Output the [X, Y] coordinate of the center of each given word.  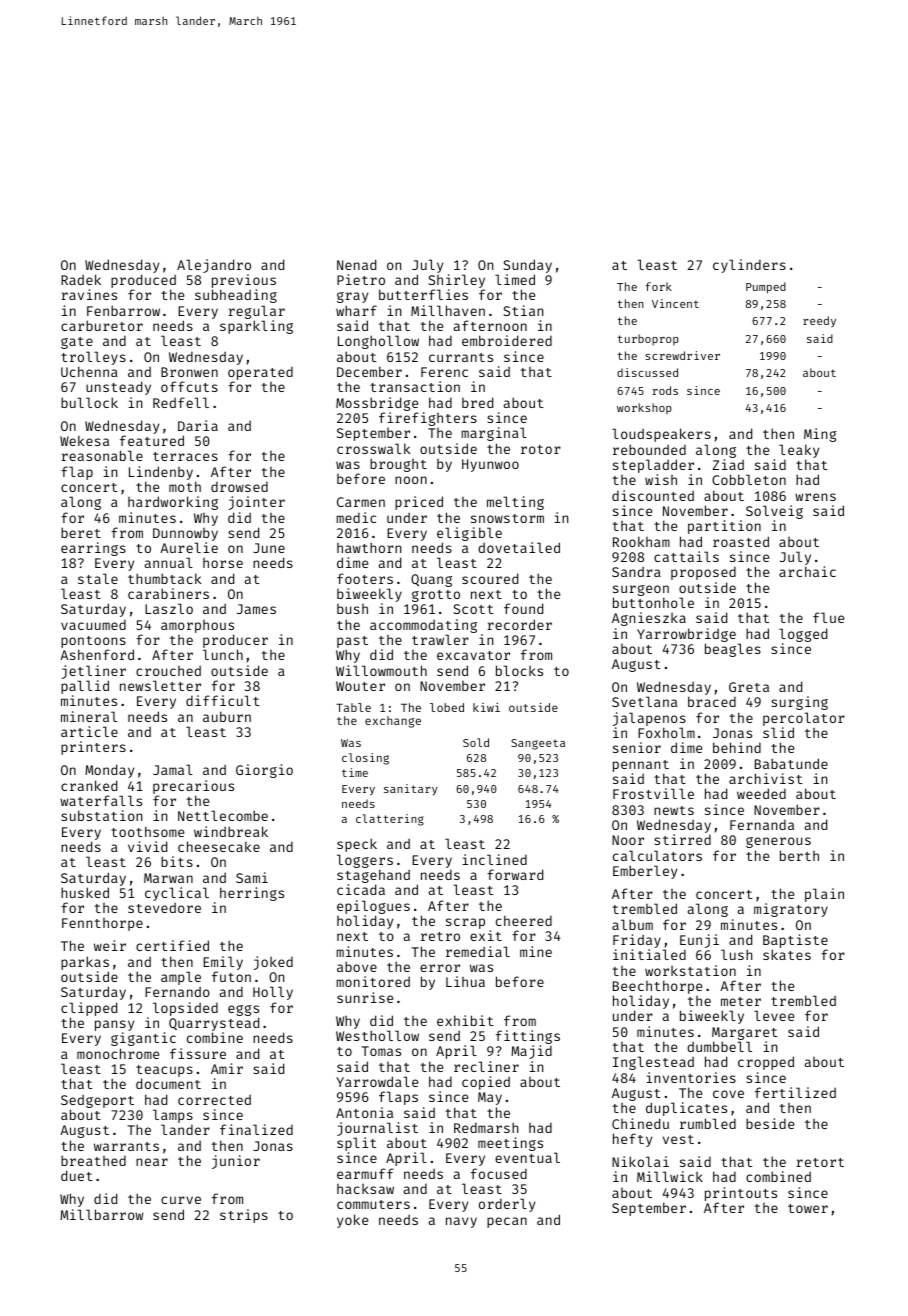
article [89, 731]
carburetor [102, 325]
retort [820, 1162]
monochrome [118, 1053]
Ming [820, 435]
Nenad [356, 264]
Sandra [636, 572]
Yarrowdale [377, 1081]
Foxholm [666, 732]
